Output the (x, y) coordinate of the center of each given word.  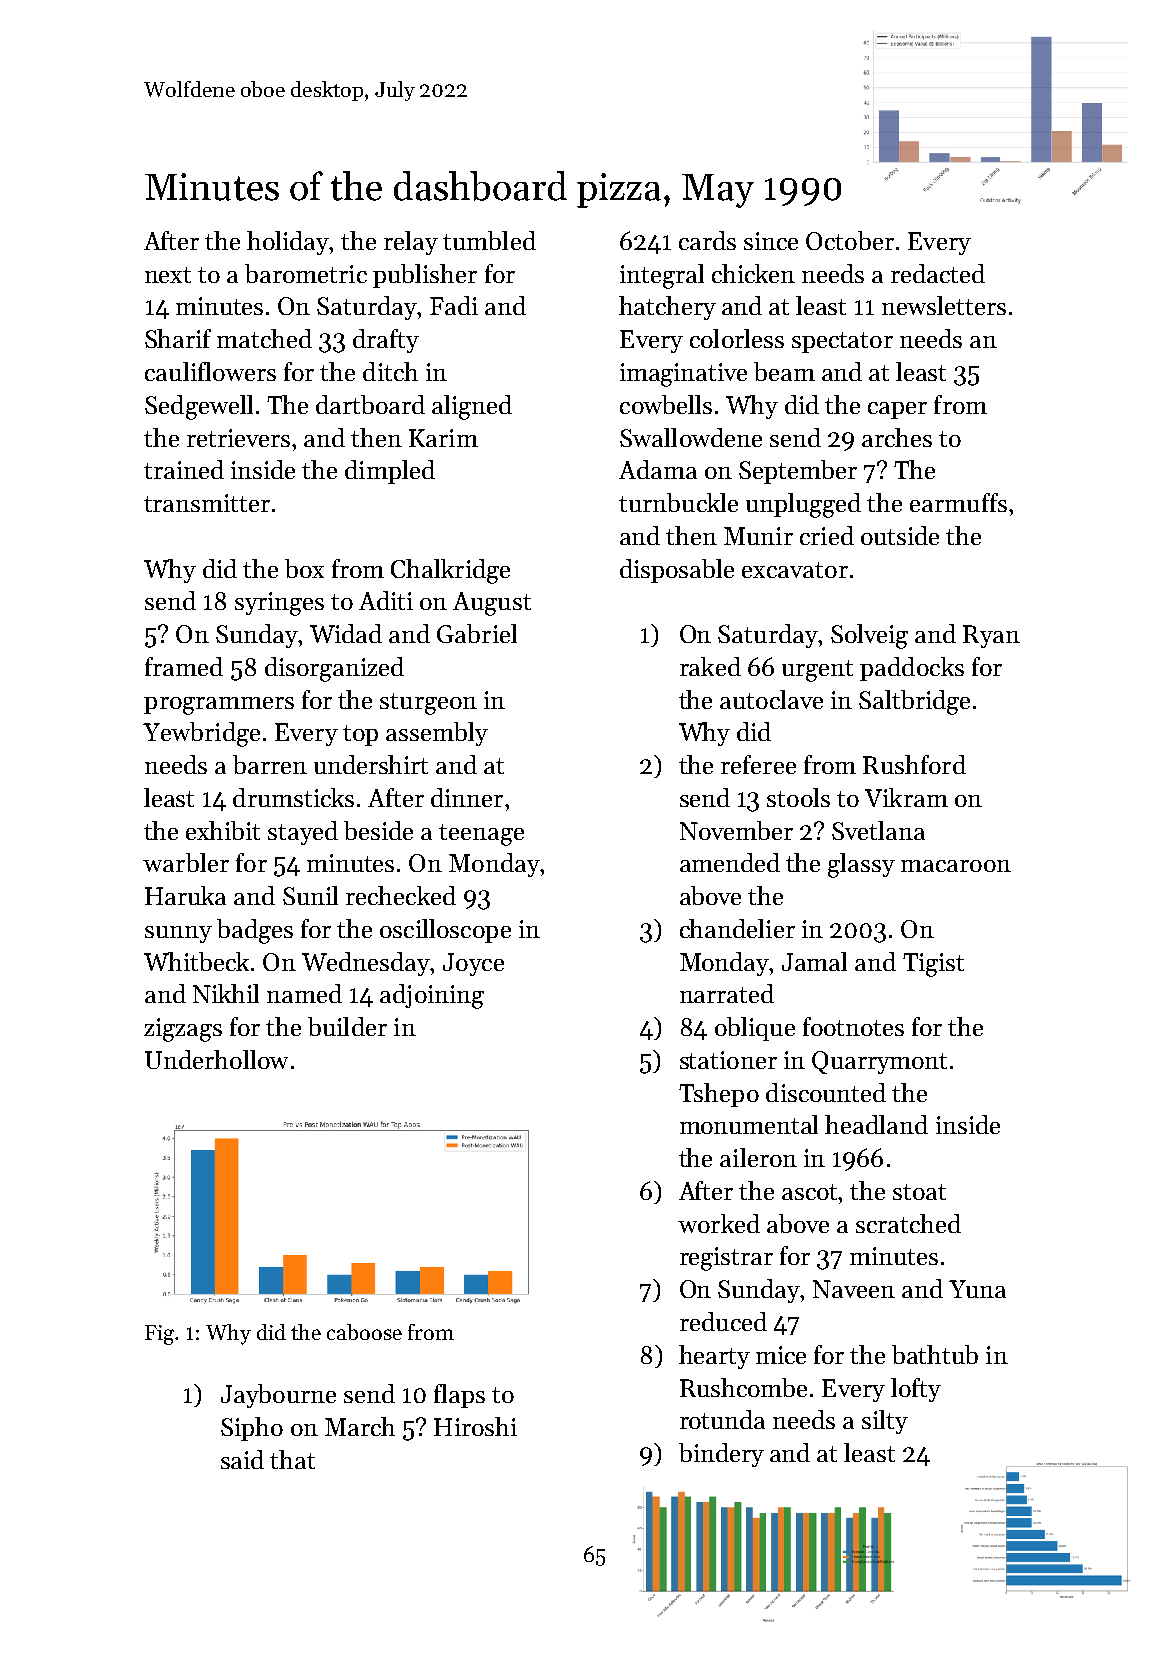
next (168, 275)
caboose (364, 1332)
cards (707, 240)
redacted (938, 273)
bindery (721, 1455)
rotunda (722, 1419)
